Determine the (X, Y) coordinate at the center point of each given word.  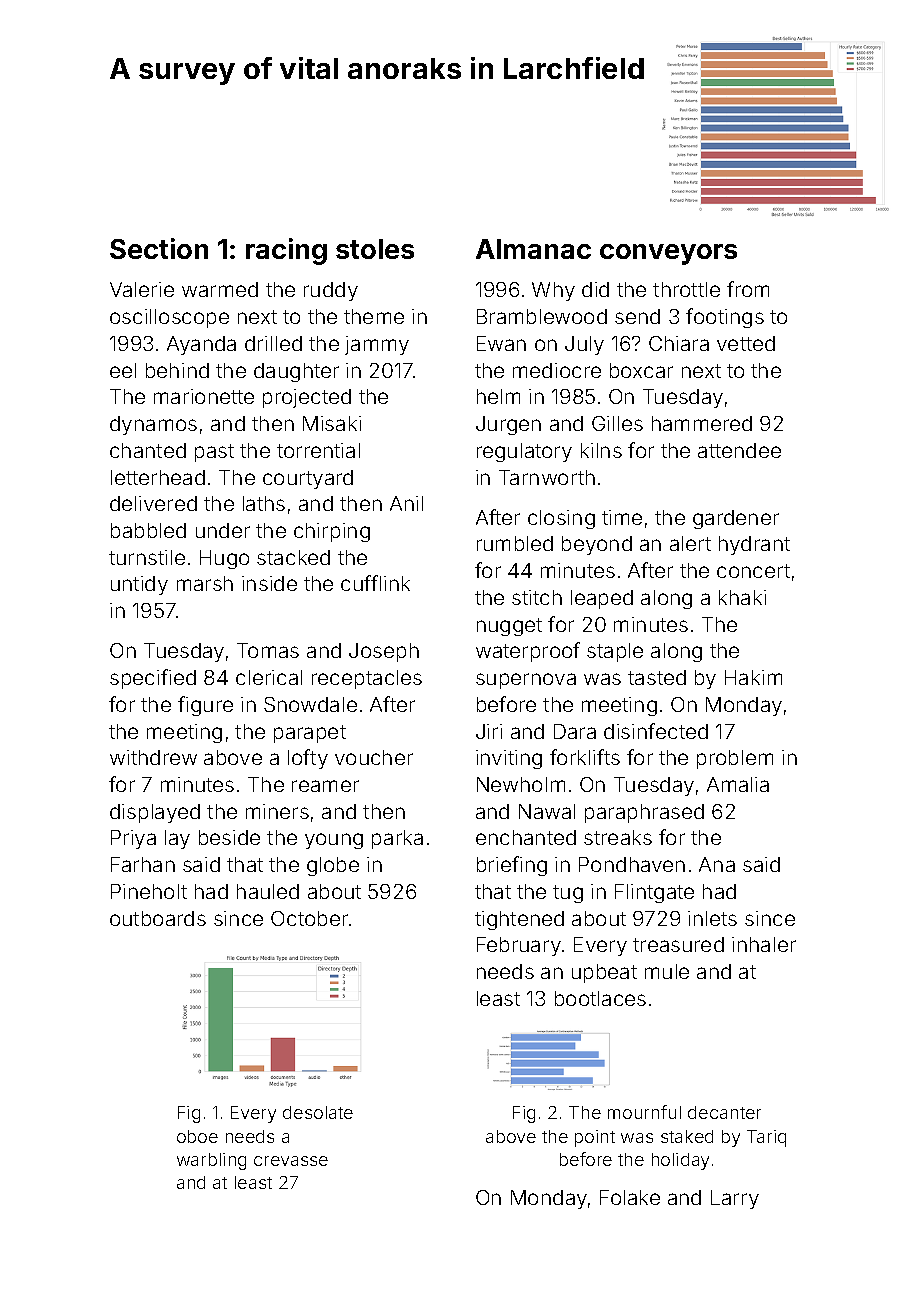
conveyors (668, 254)
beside (229, 837)
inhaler (764, 944)
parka (397, 839)
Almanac (533, 249)
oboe (197, 1136)
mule (667, 971)
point (595, 1138)
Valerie (142, 289)
